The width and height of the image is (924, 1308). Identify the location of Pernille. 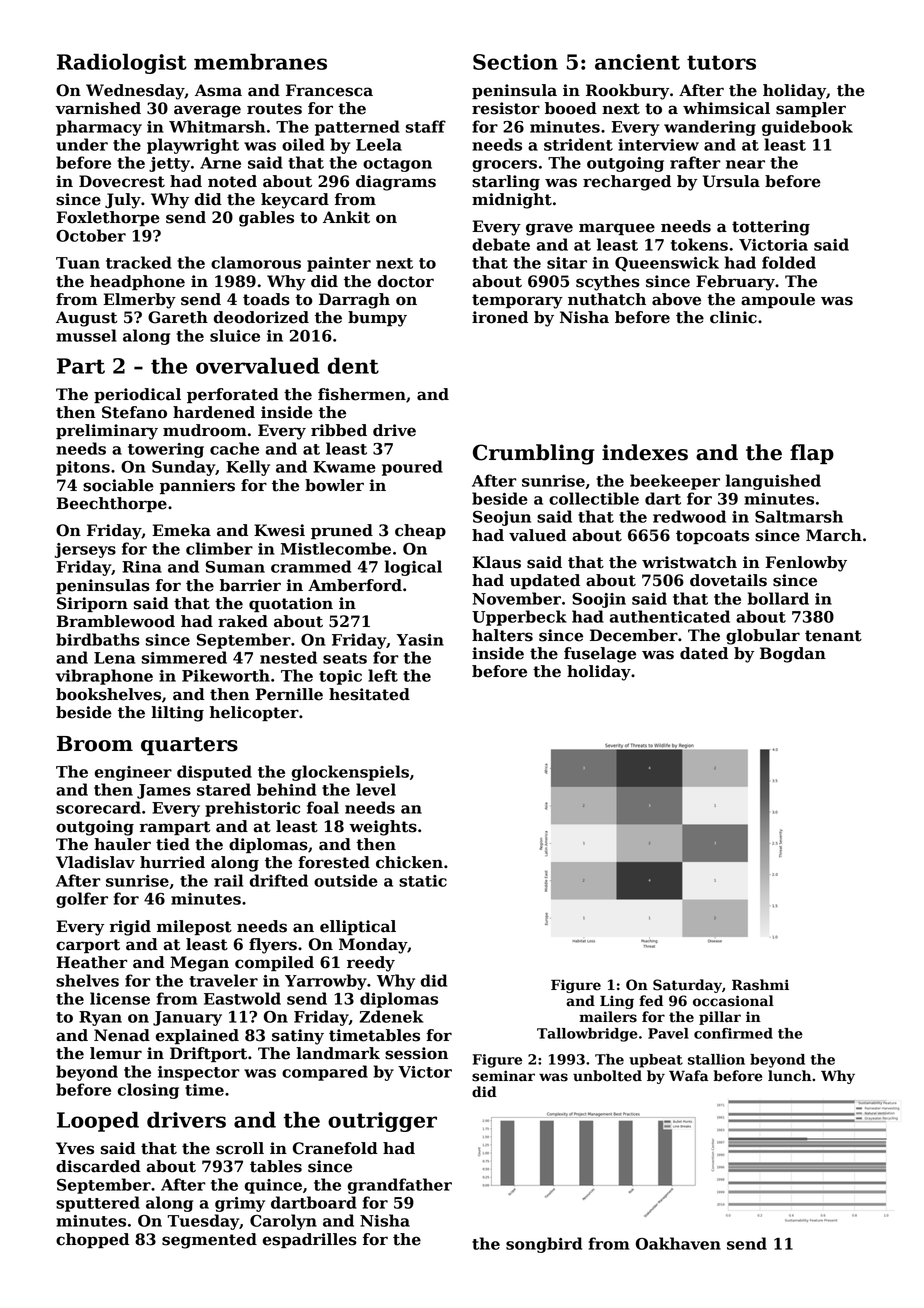
(289, 694).
